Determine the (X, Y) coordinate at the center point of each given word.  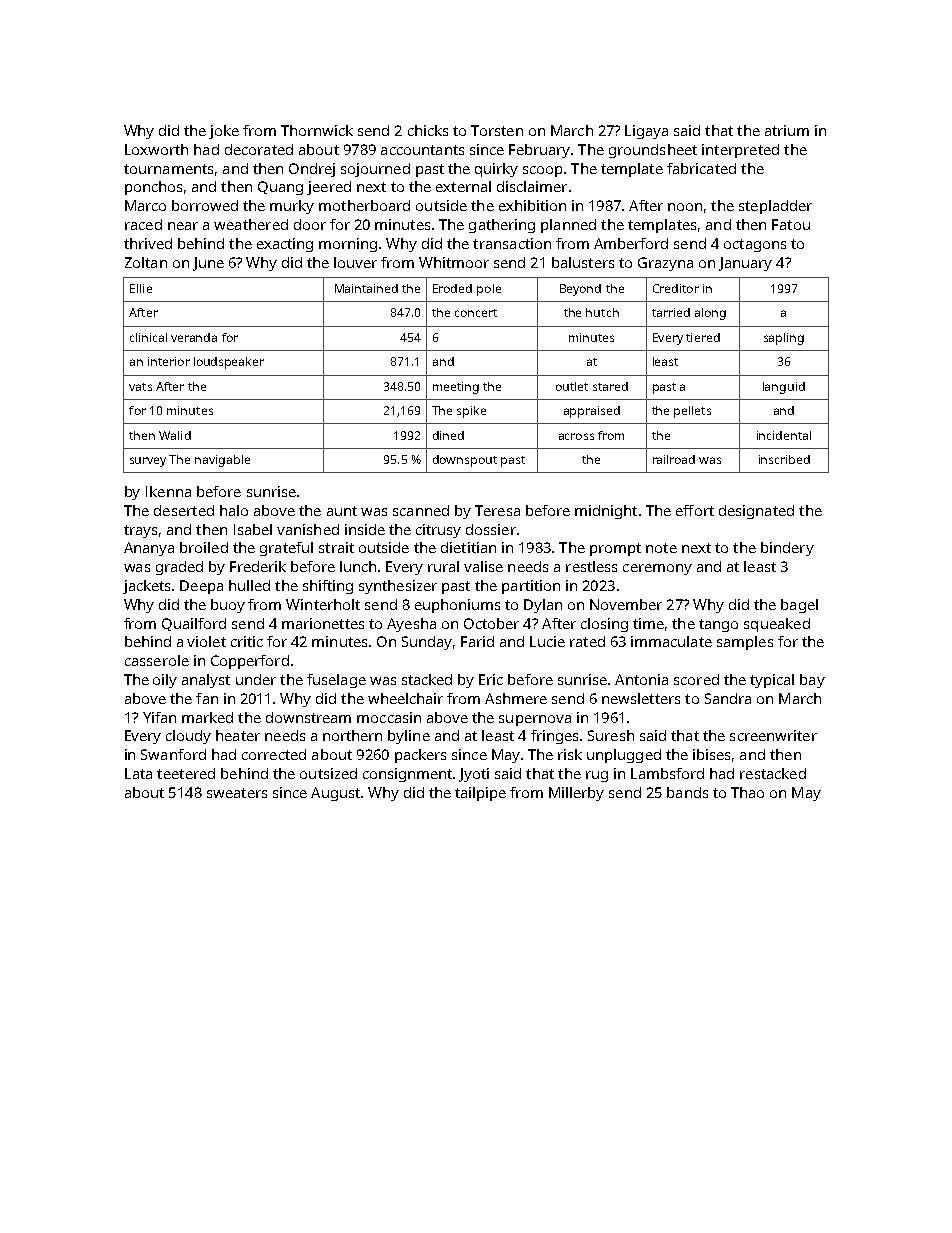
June (208, 264)
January (745, 264)
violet (206, 641)
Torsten (497, 130)
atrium (787, 130)
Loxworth (156, 149)
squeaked (777, 625)
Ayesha (411, 625)
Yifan (159, 717)
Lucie (547, 641)
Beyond (580, 290)
